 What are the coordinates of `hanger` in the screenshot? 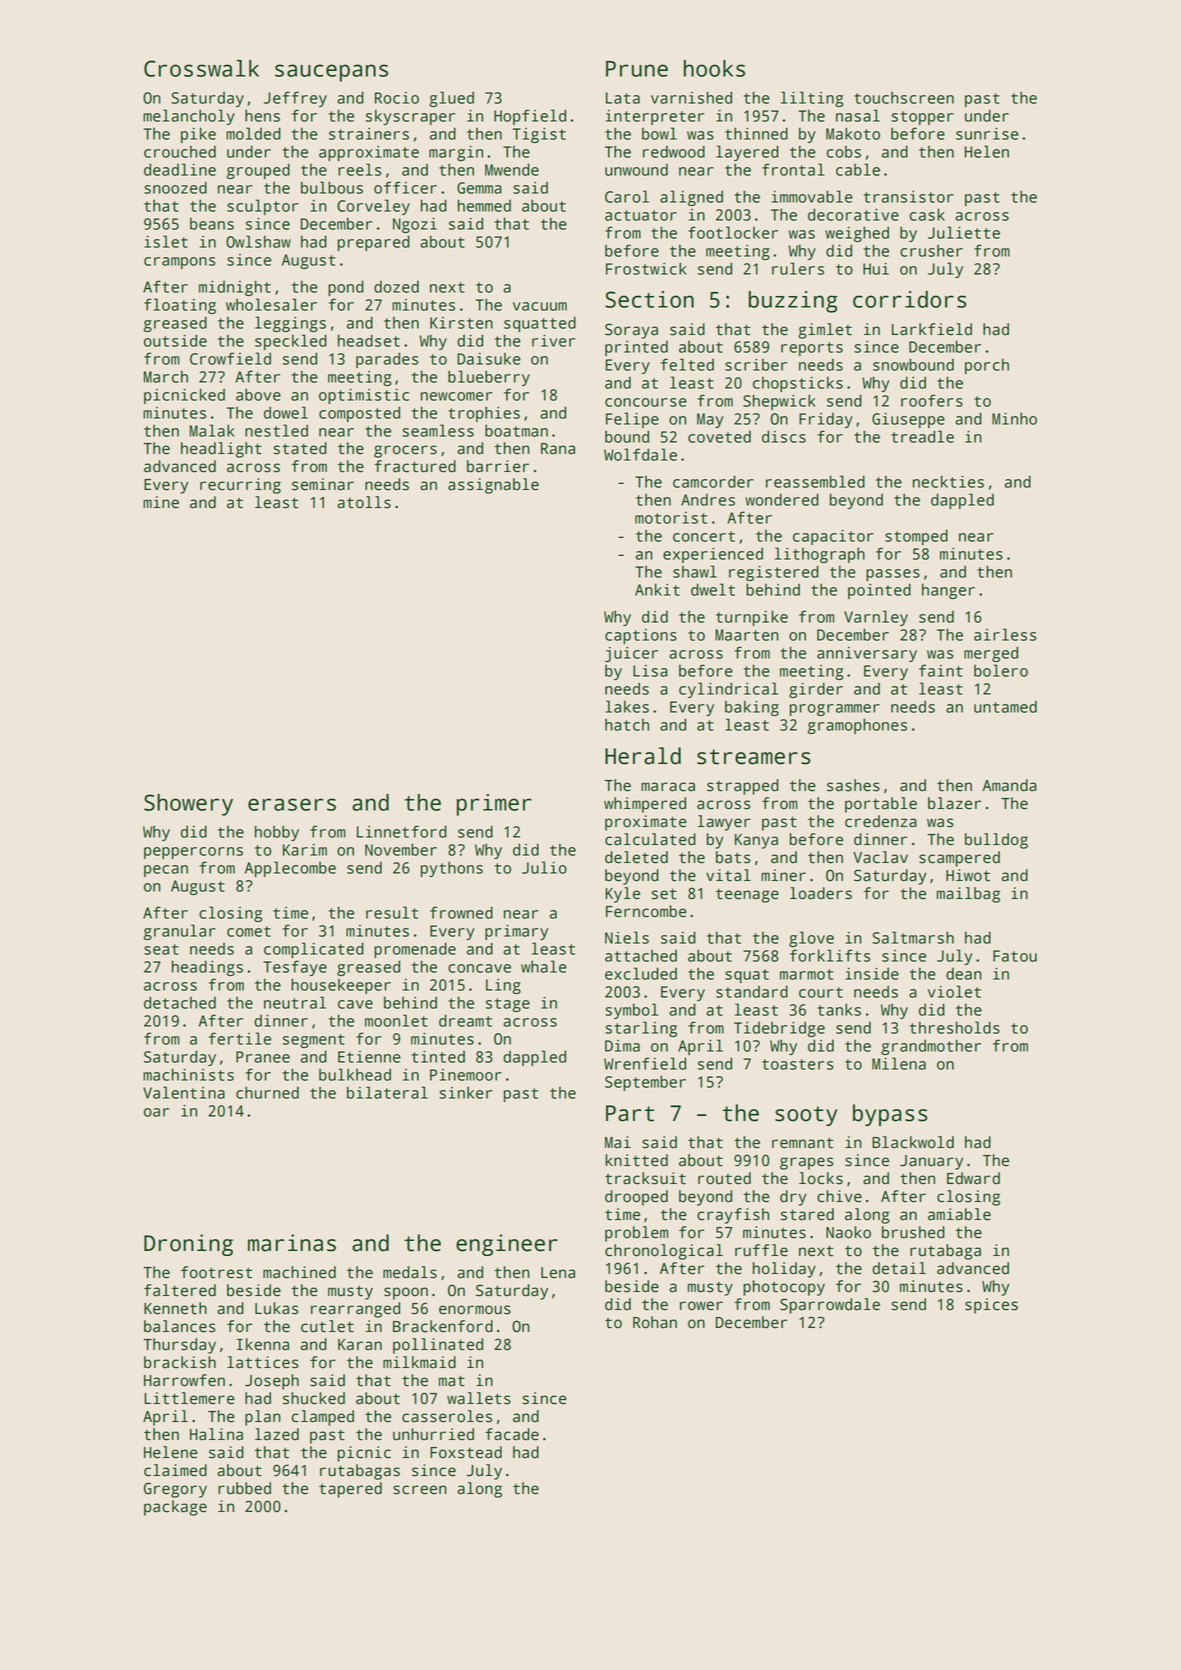 It's located at (948, 591).
